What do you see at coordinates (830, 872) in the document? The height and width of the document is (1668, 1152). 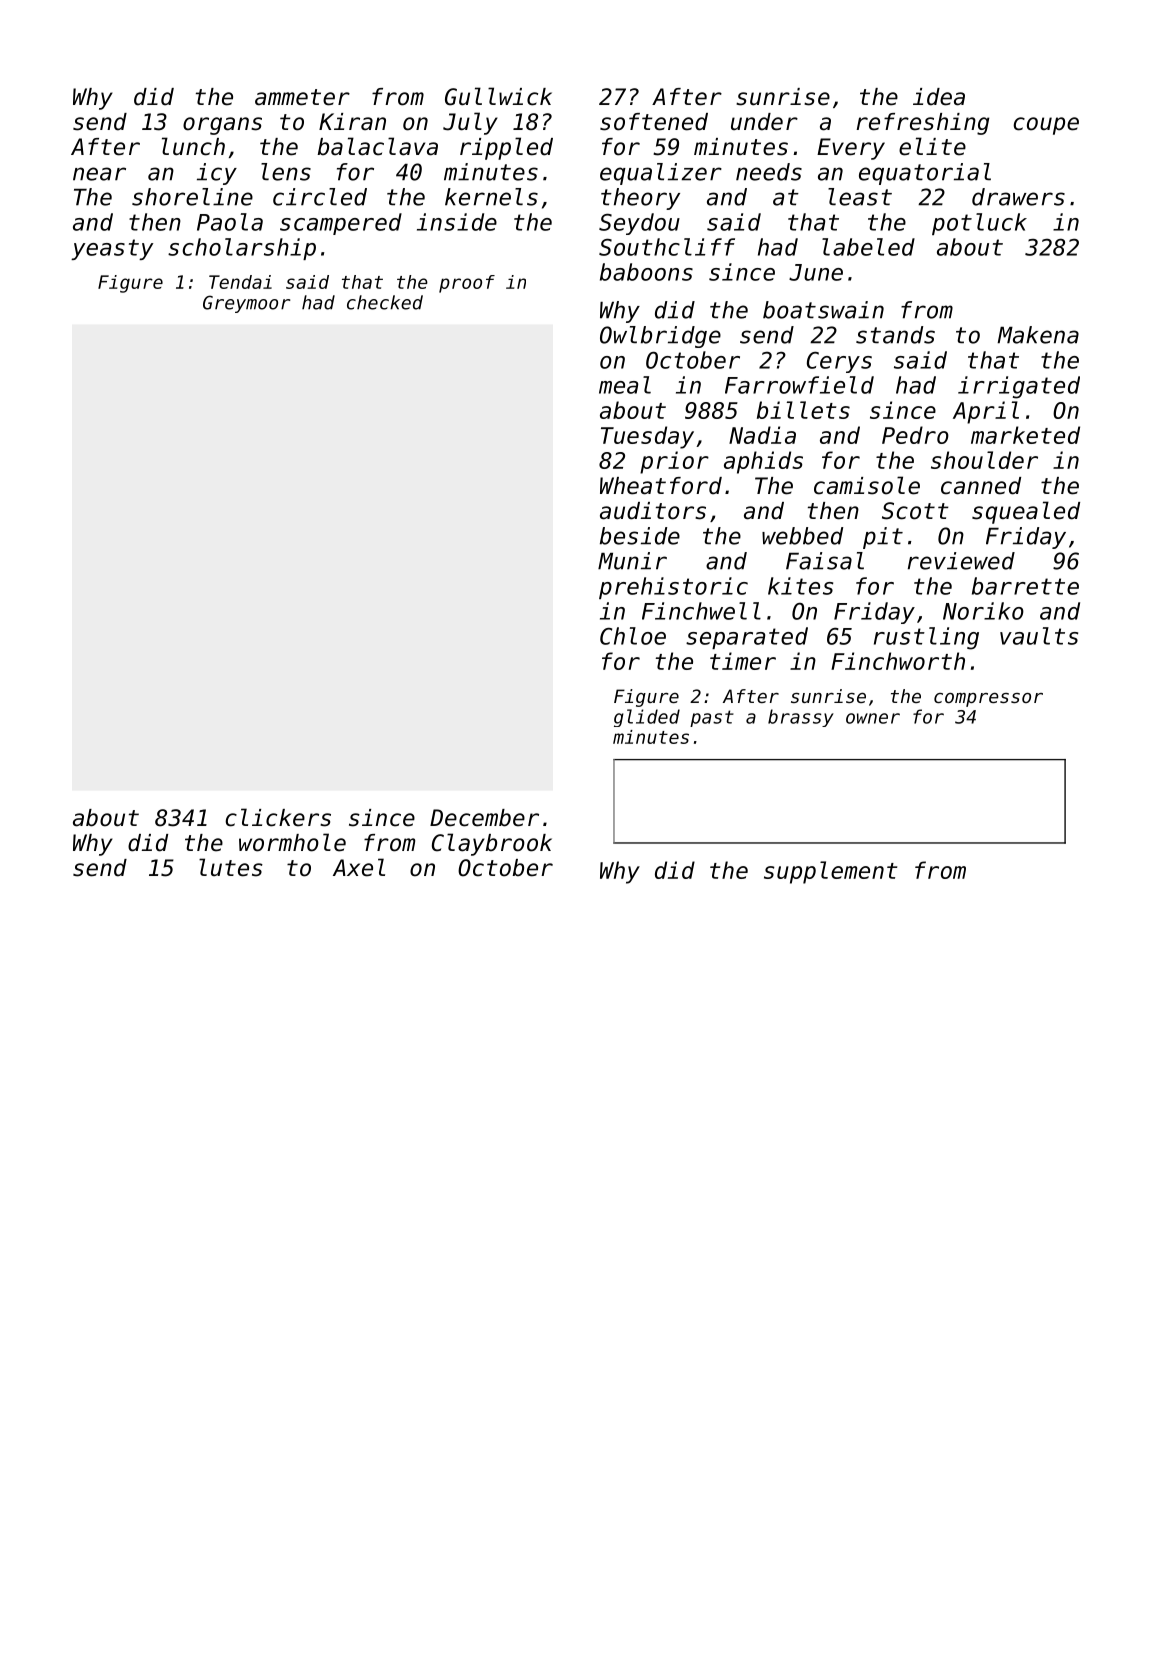 I see `supplement` at bounding box center [830, 872].
